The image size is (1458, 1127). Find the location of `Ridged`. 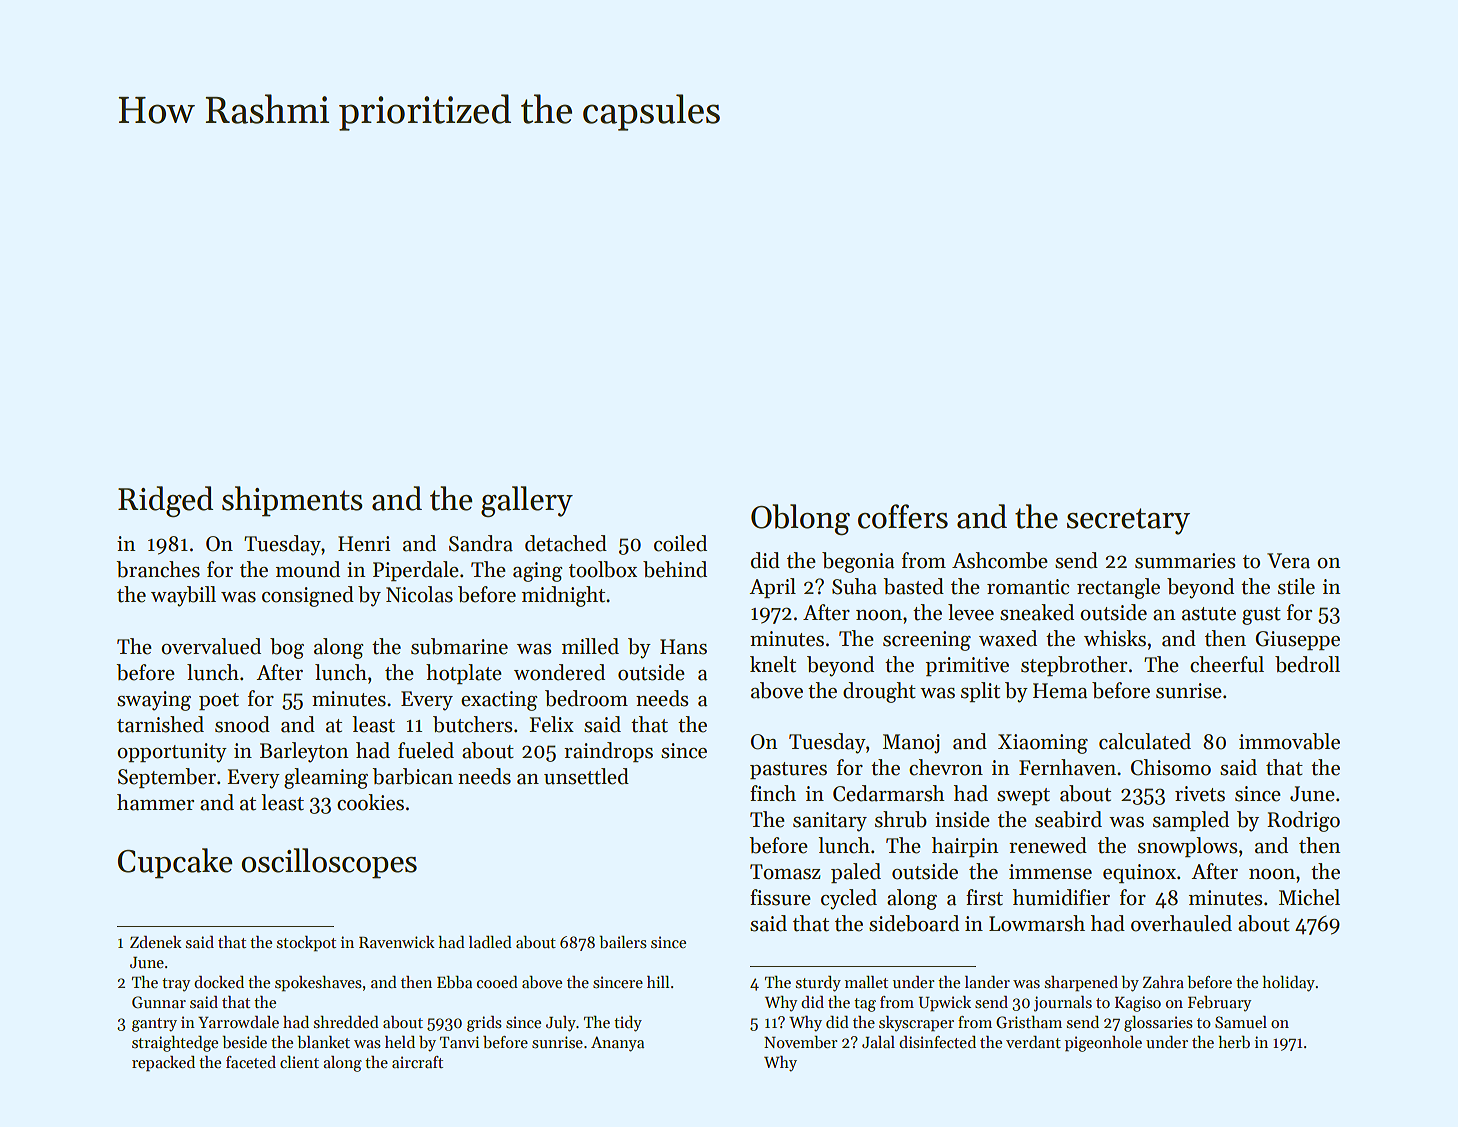

Ridged is located at coordinates (165, 502).
